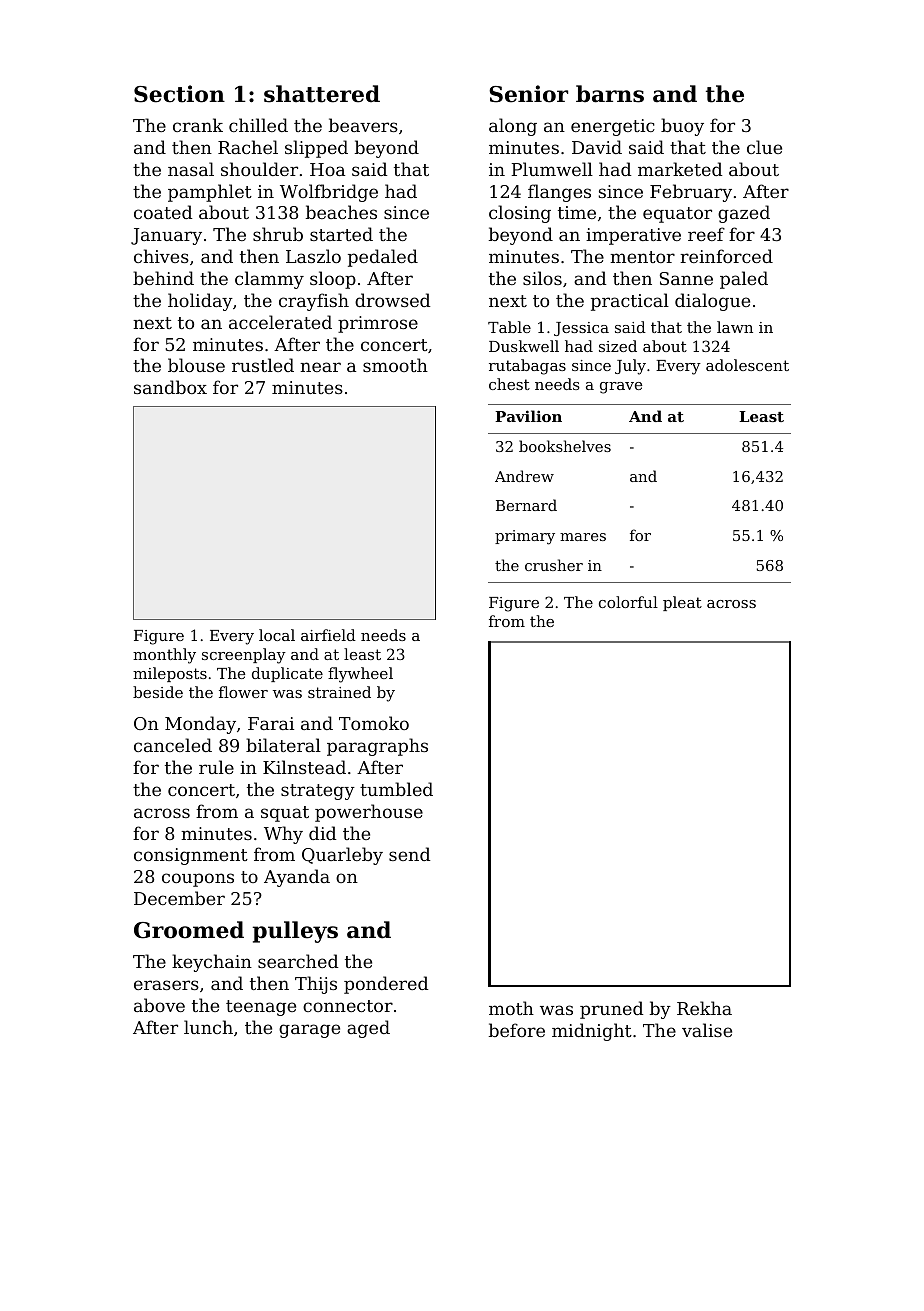  What do you see at coordinates (764, 147) in the document?
I see `clue` at bounding box center [764, 147].
